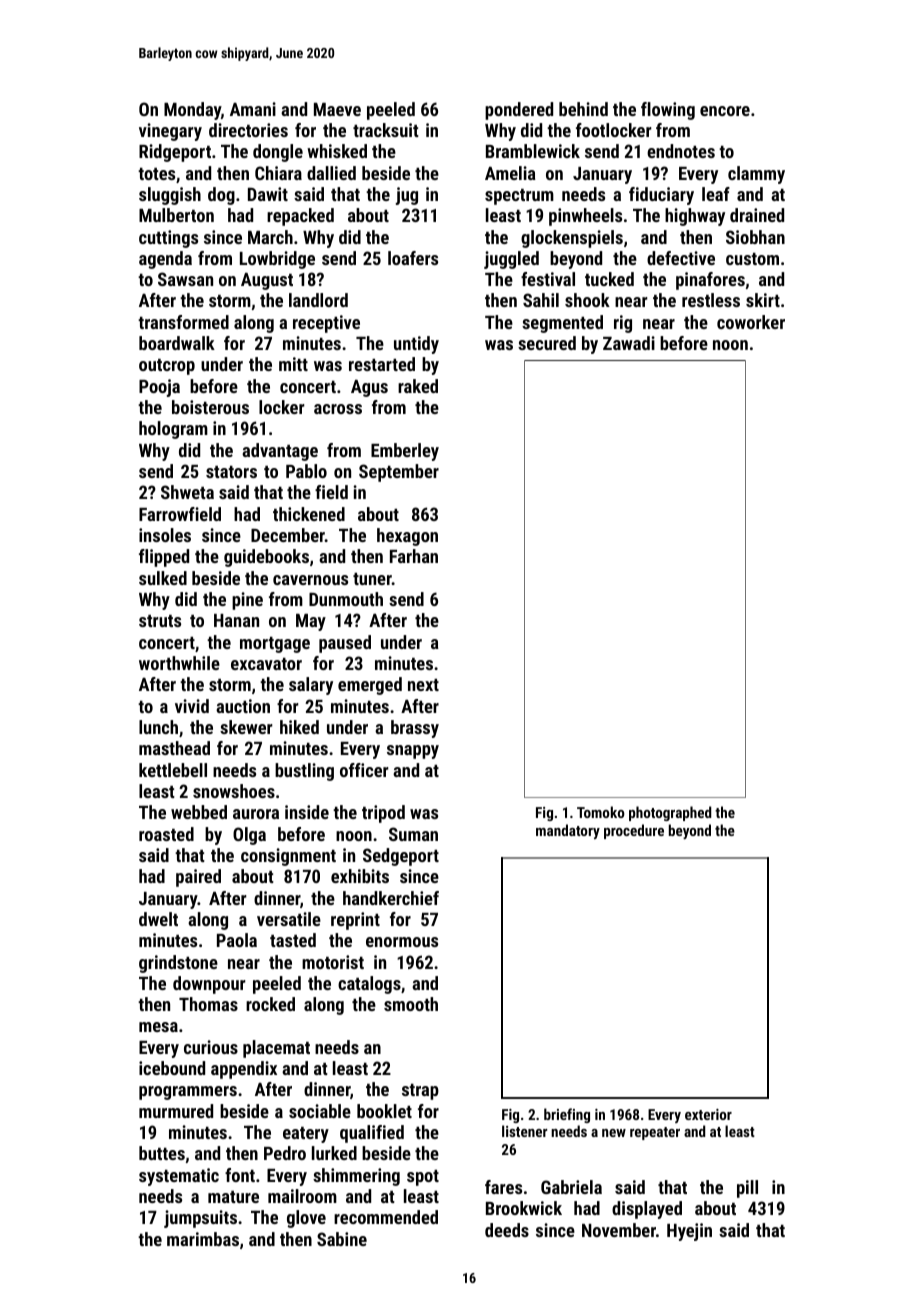 This screenshot has width=924, height=1314. What do you see at coordinates (253, 109) in the screenshot?
I see `Amani` at bounding box center [253, 109].
